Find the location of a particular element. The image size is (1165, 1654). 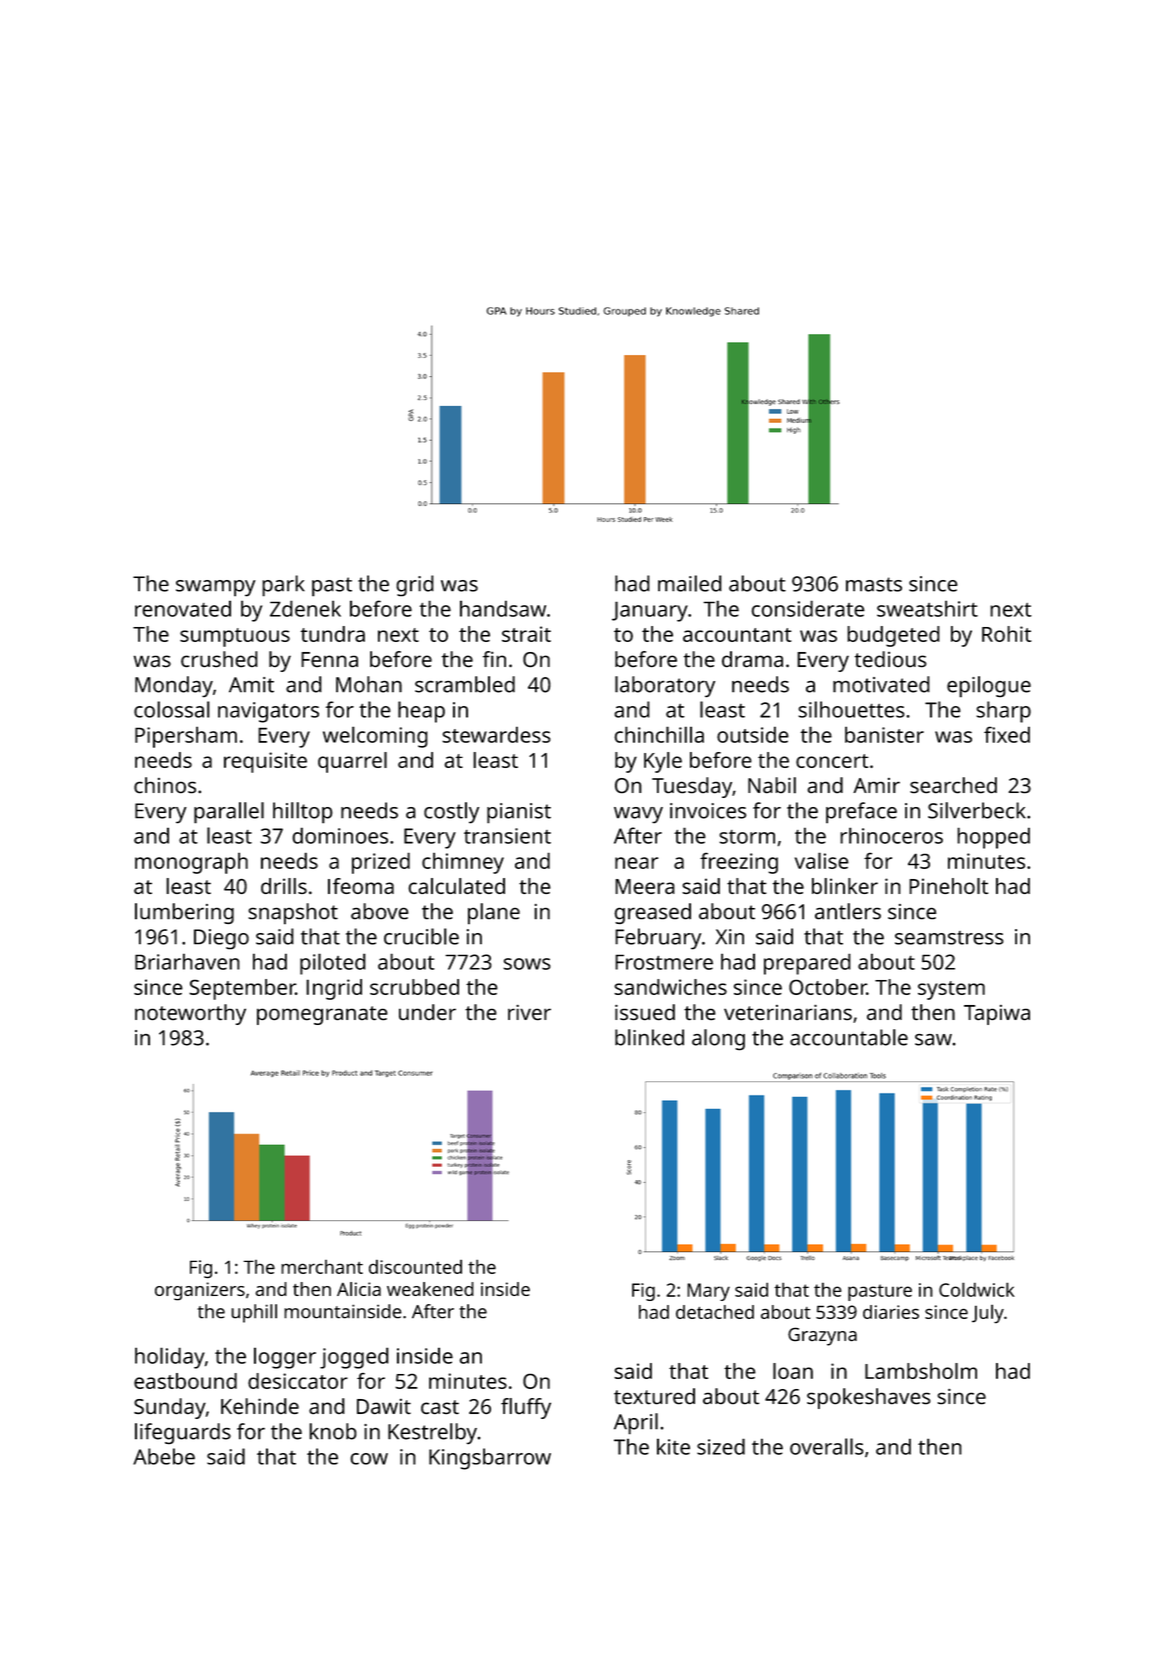

Tapiwa is located at coordinates (997, 1015).
